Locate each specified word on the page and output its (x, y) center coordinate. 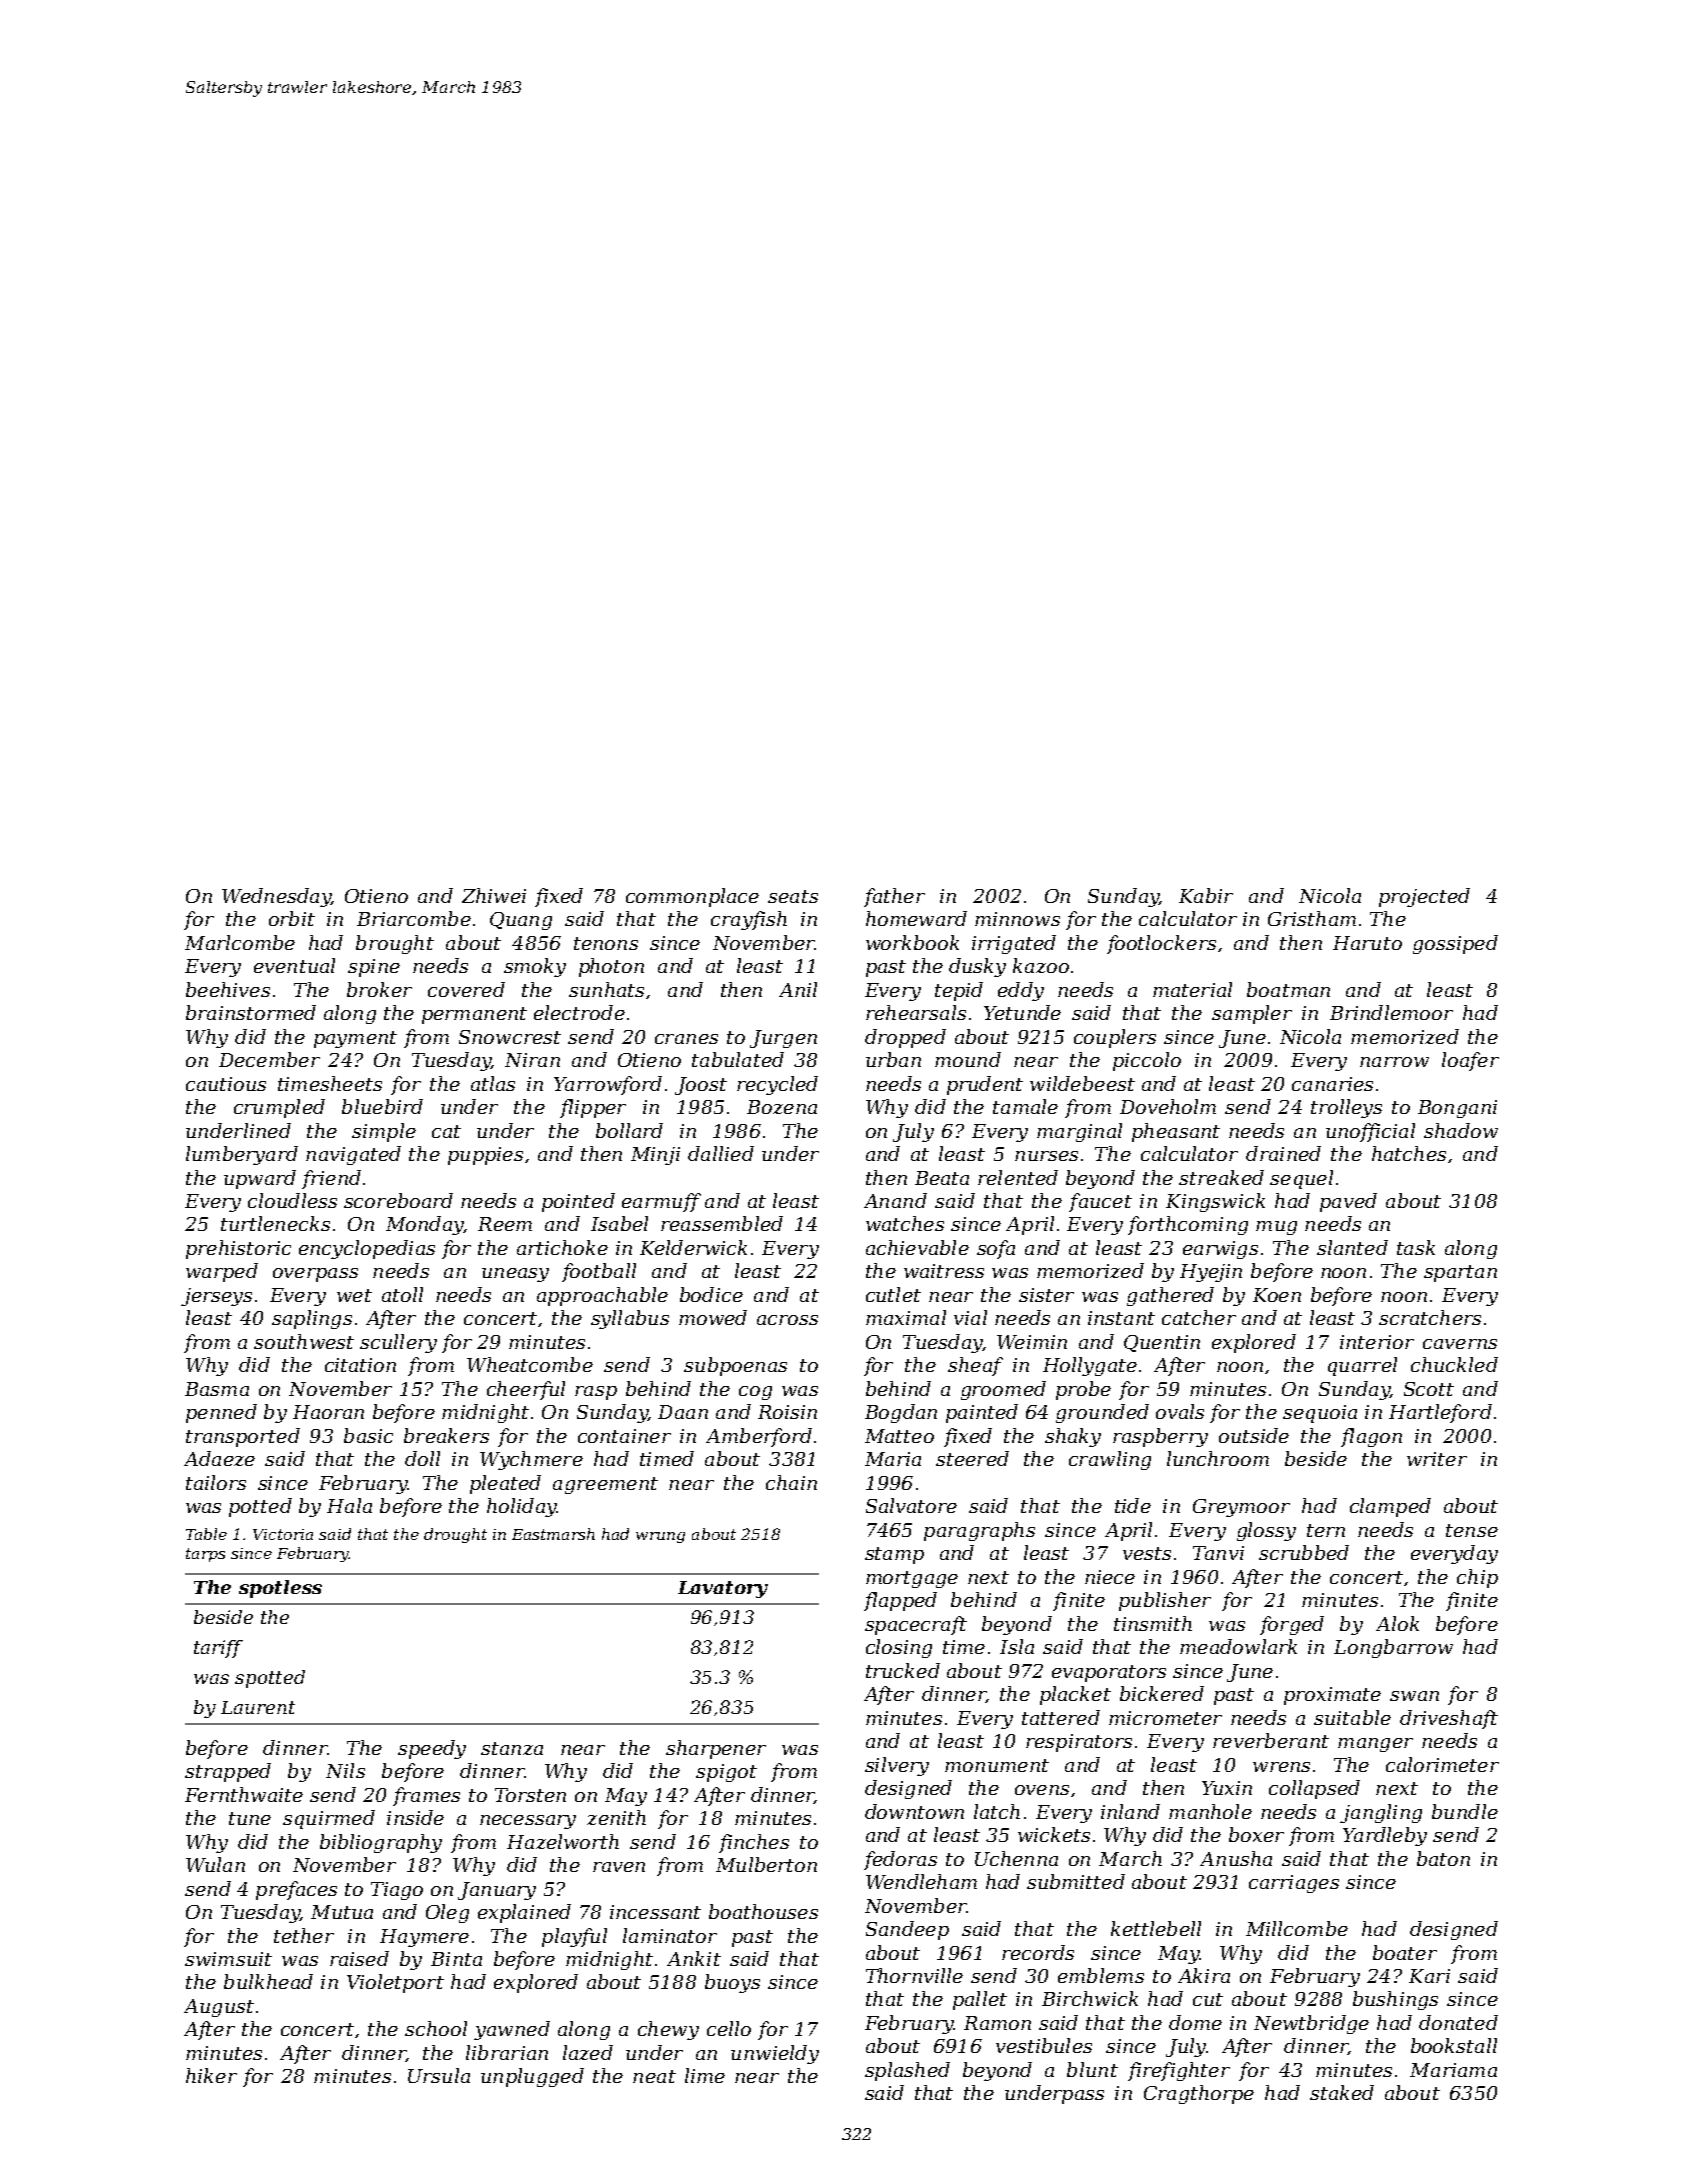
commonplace (692, 897)
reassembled (722, 1223)
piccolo (1147, 1061)
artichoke (562, 1247)
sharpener (716, 1749)
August (219, 2008)
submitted (1076, 1881)
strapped (228, 1772)
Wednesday (276, 897)
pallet (980, 2000)
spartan (1460, 1273)
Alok (1397, 1623)
